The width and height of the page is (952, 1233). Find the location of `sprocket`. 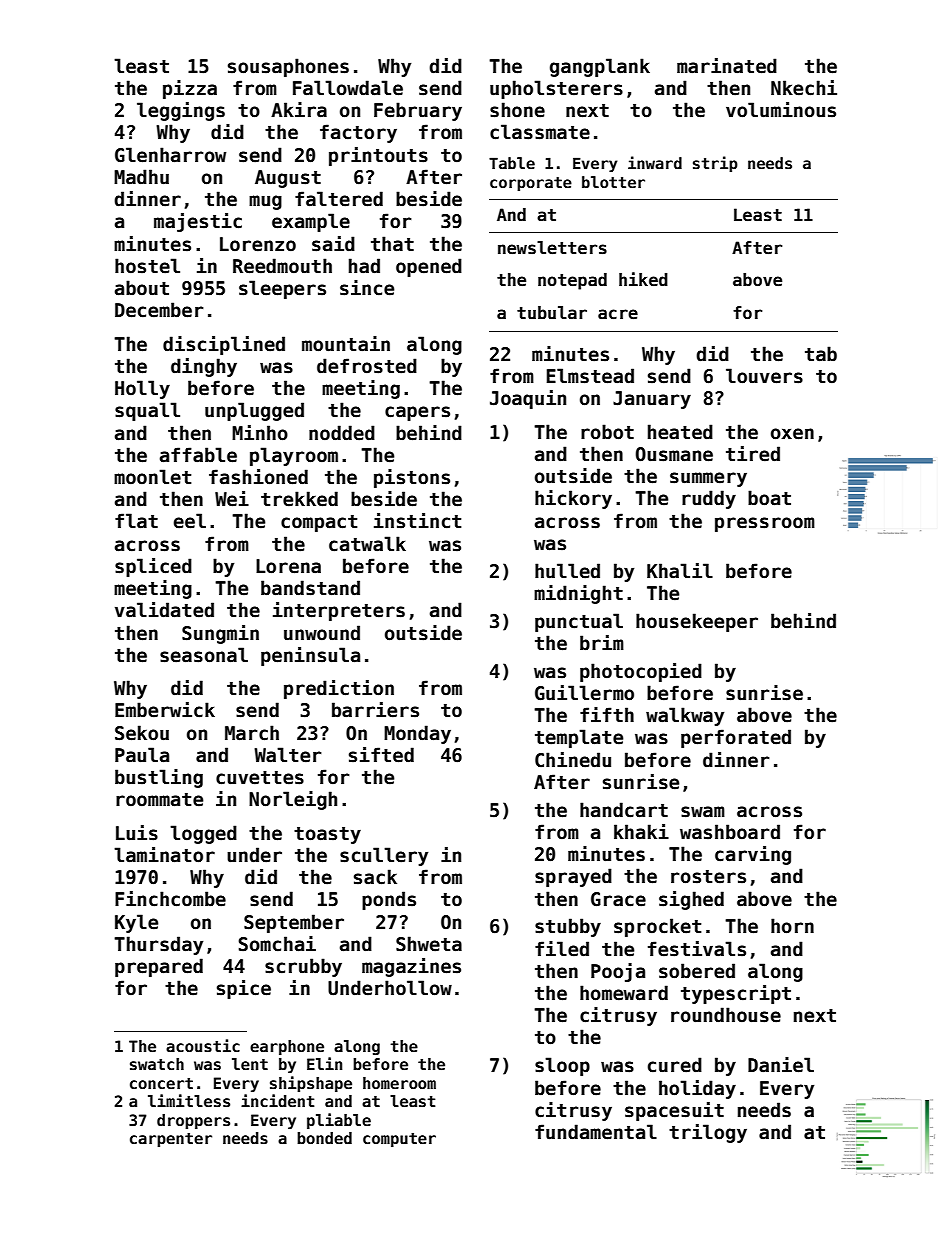

sprocket is located at coordinates (657, 927).
